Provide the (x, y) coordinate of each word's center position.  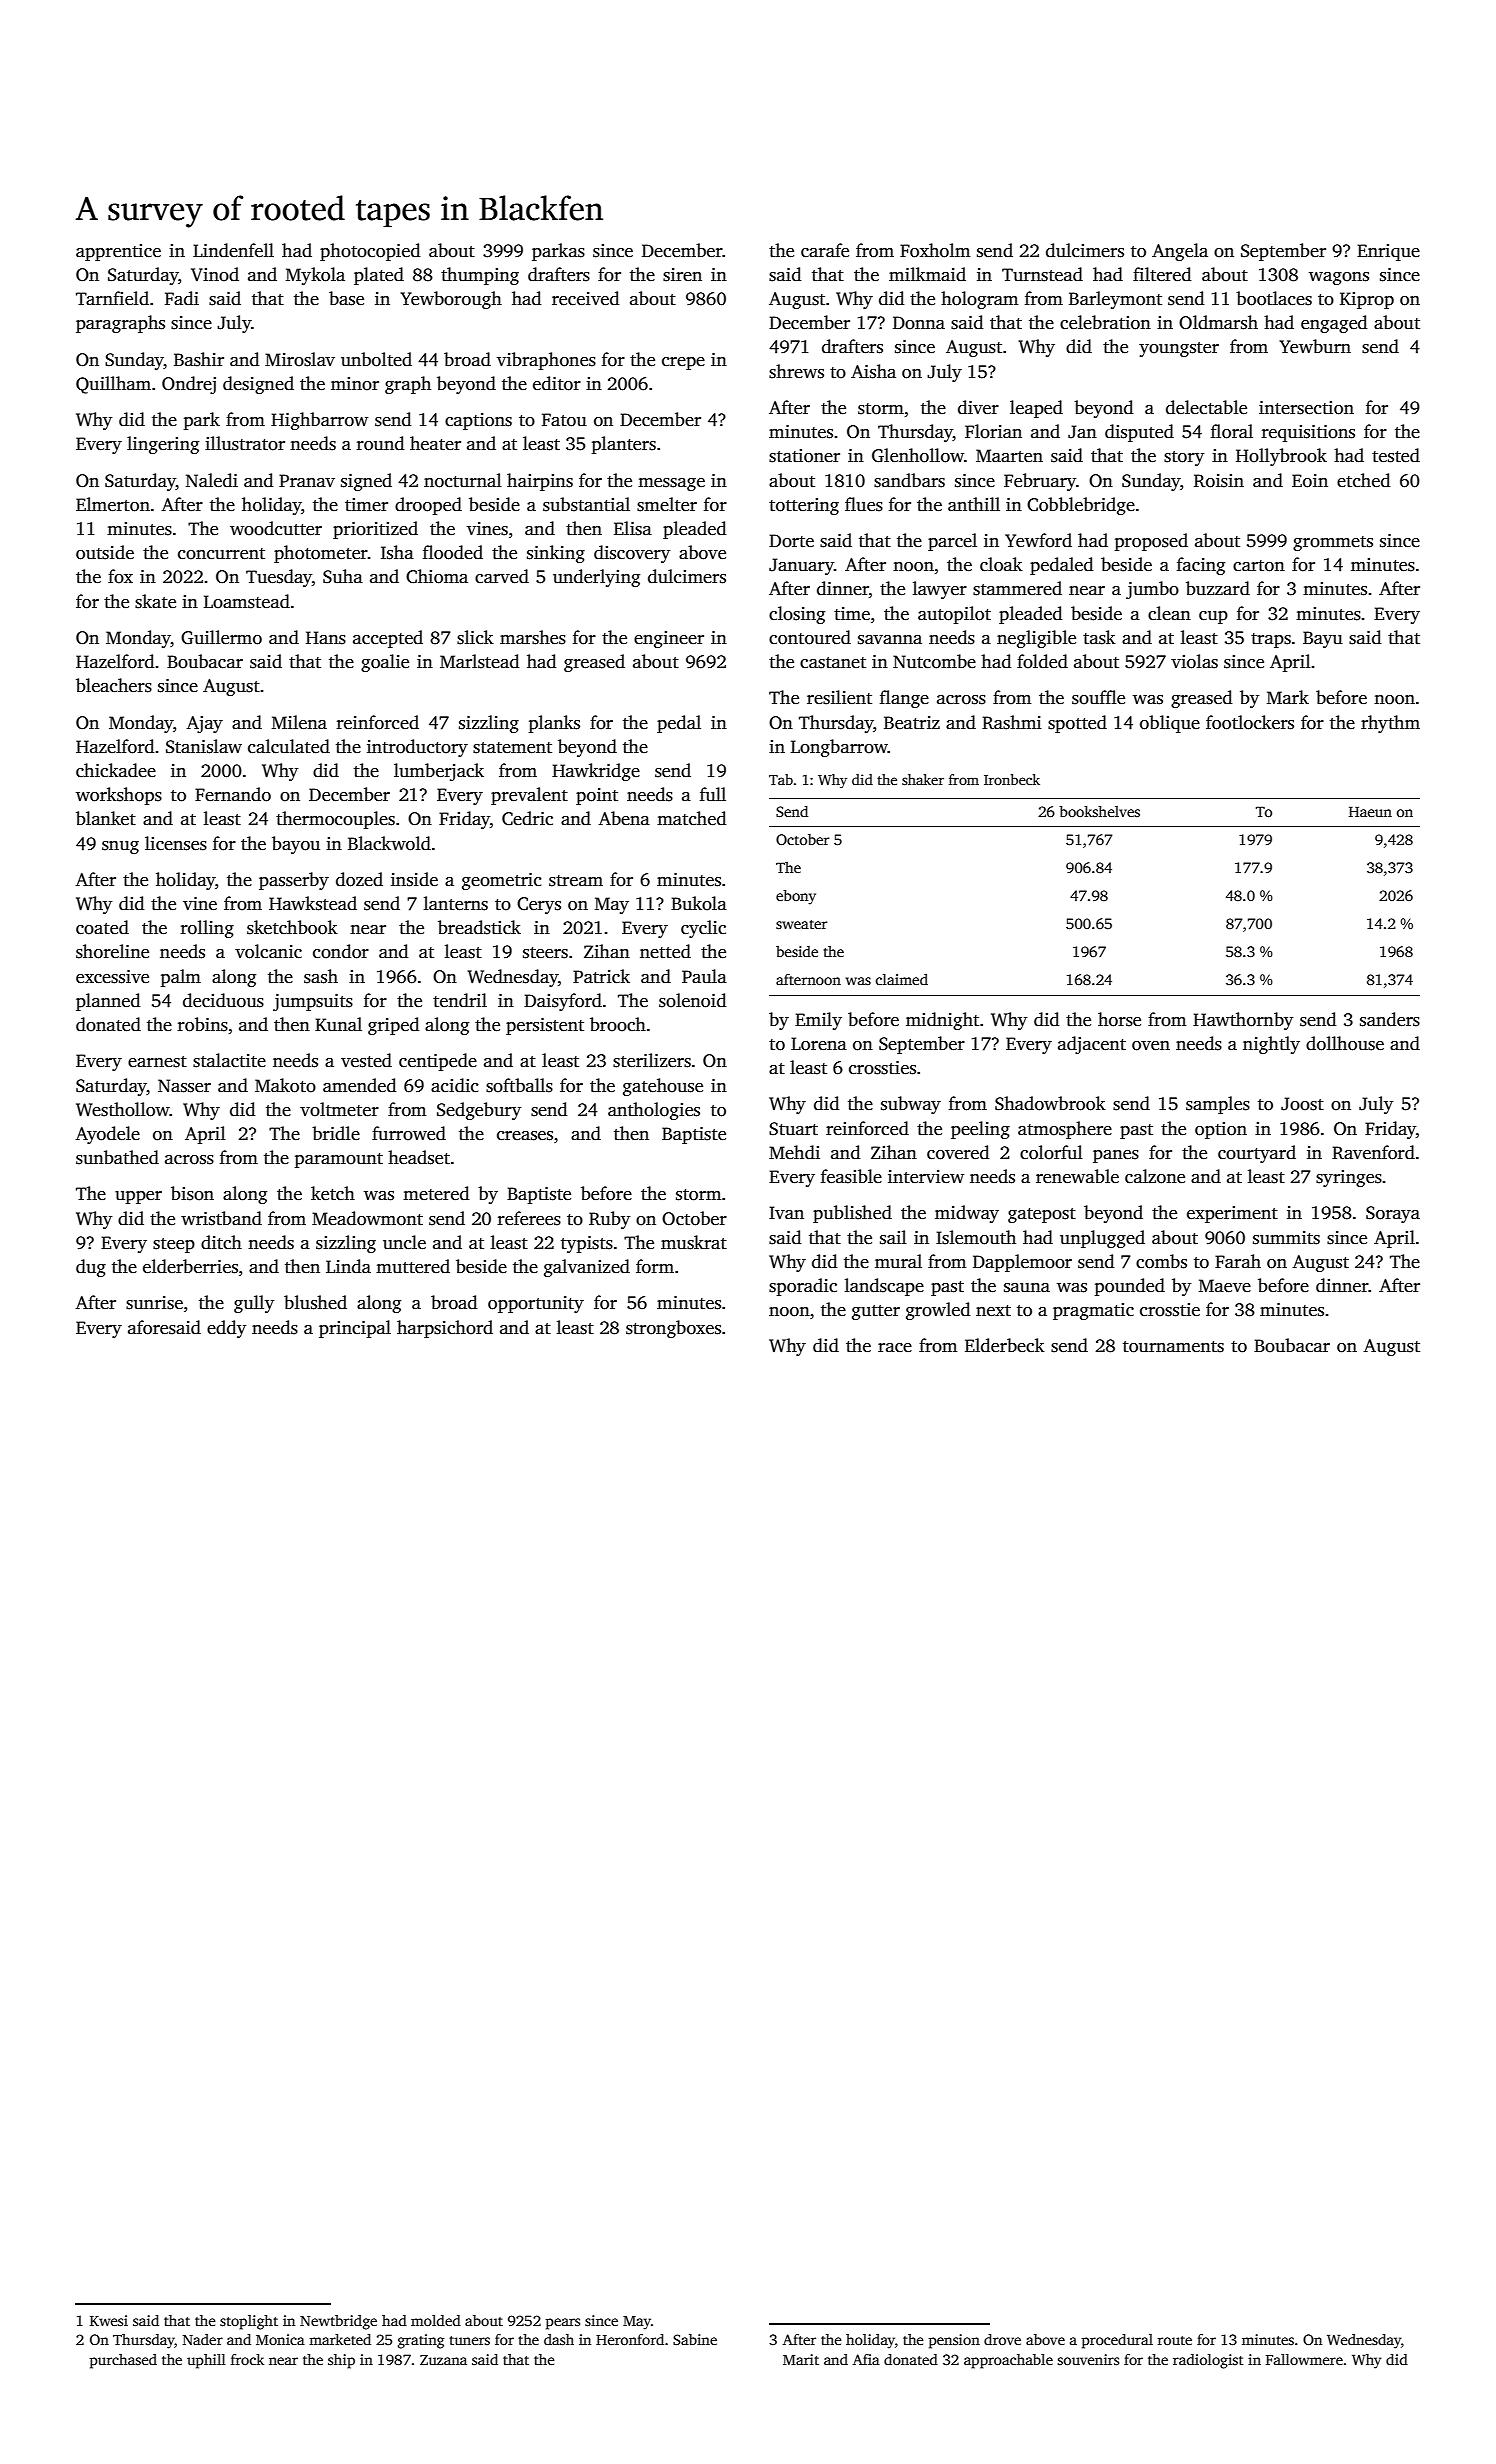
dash (559, 2339)
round (380, 443)
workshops (119, 796)
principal (355, 1329)
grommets (1333, 543)
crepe (683, 363)
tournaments (1173, 1347)
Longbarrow (839, 748)
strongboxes (673, 1329)
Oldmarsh (1218, 322)
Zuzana (443, 2360)
